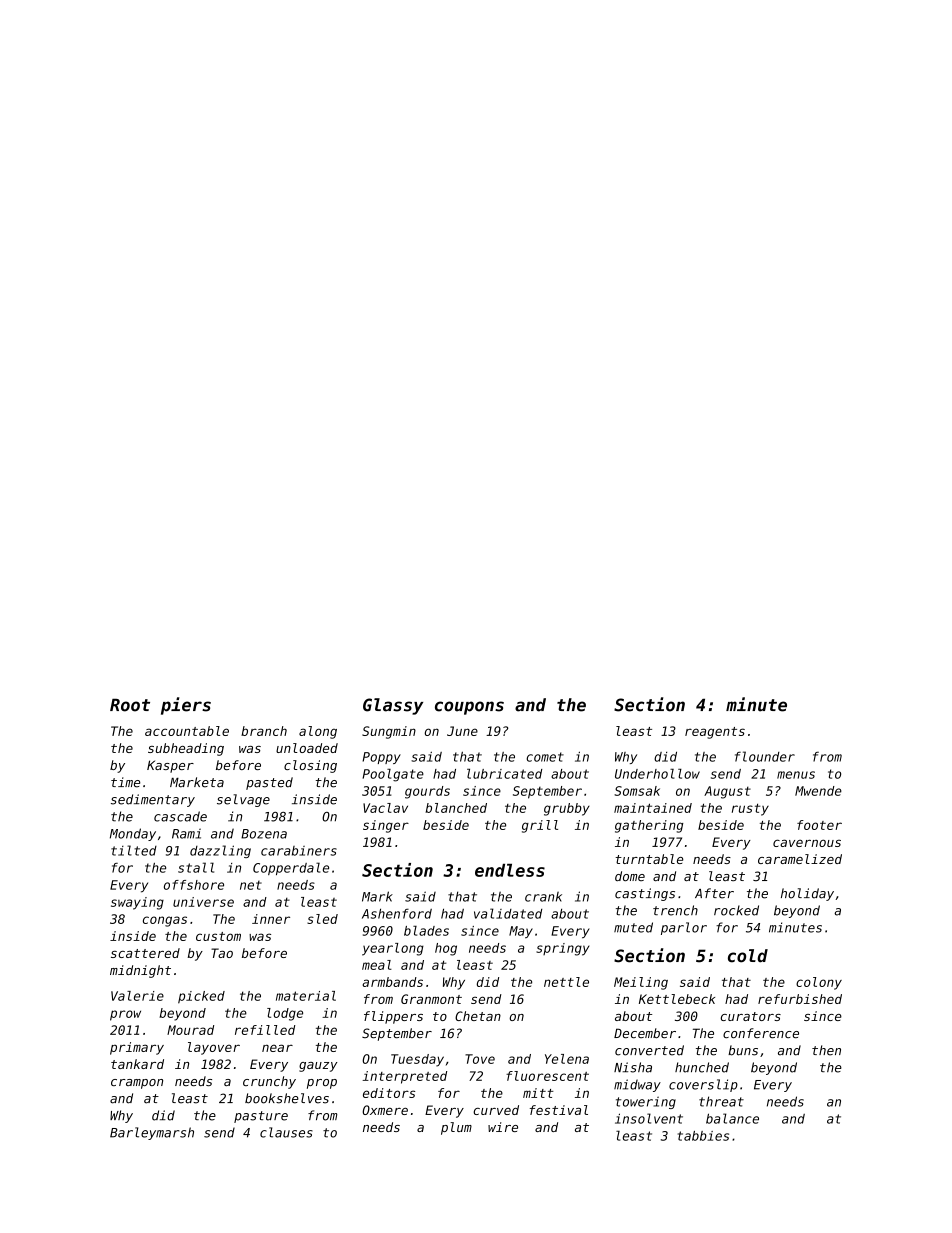 The image size is (952, 1233). What do you see at coordinates (567, 809) in the screenshot?
I see `grubby` at bounding box center [567, 809].
